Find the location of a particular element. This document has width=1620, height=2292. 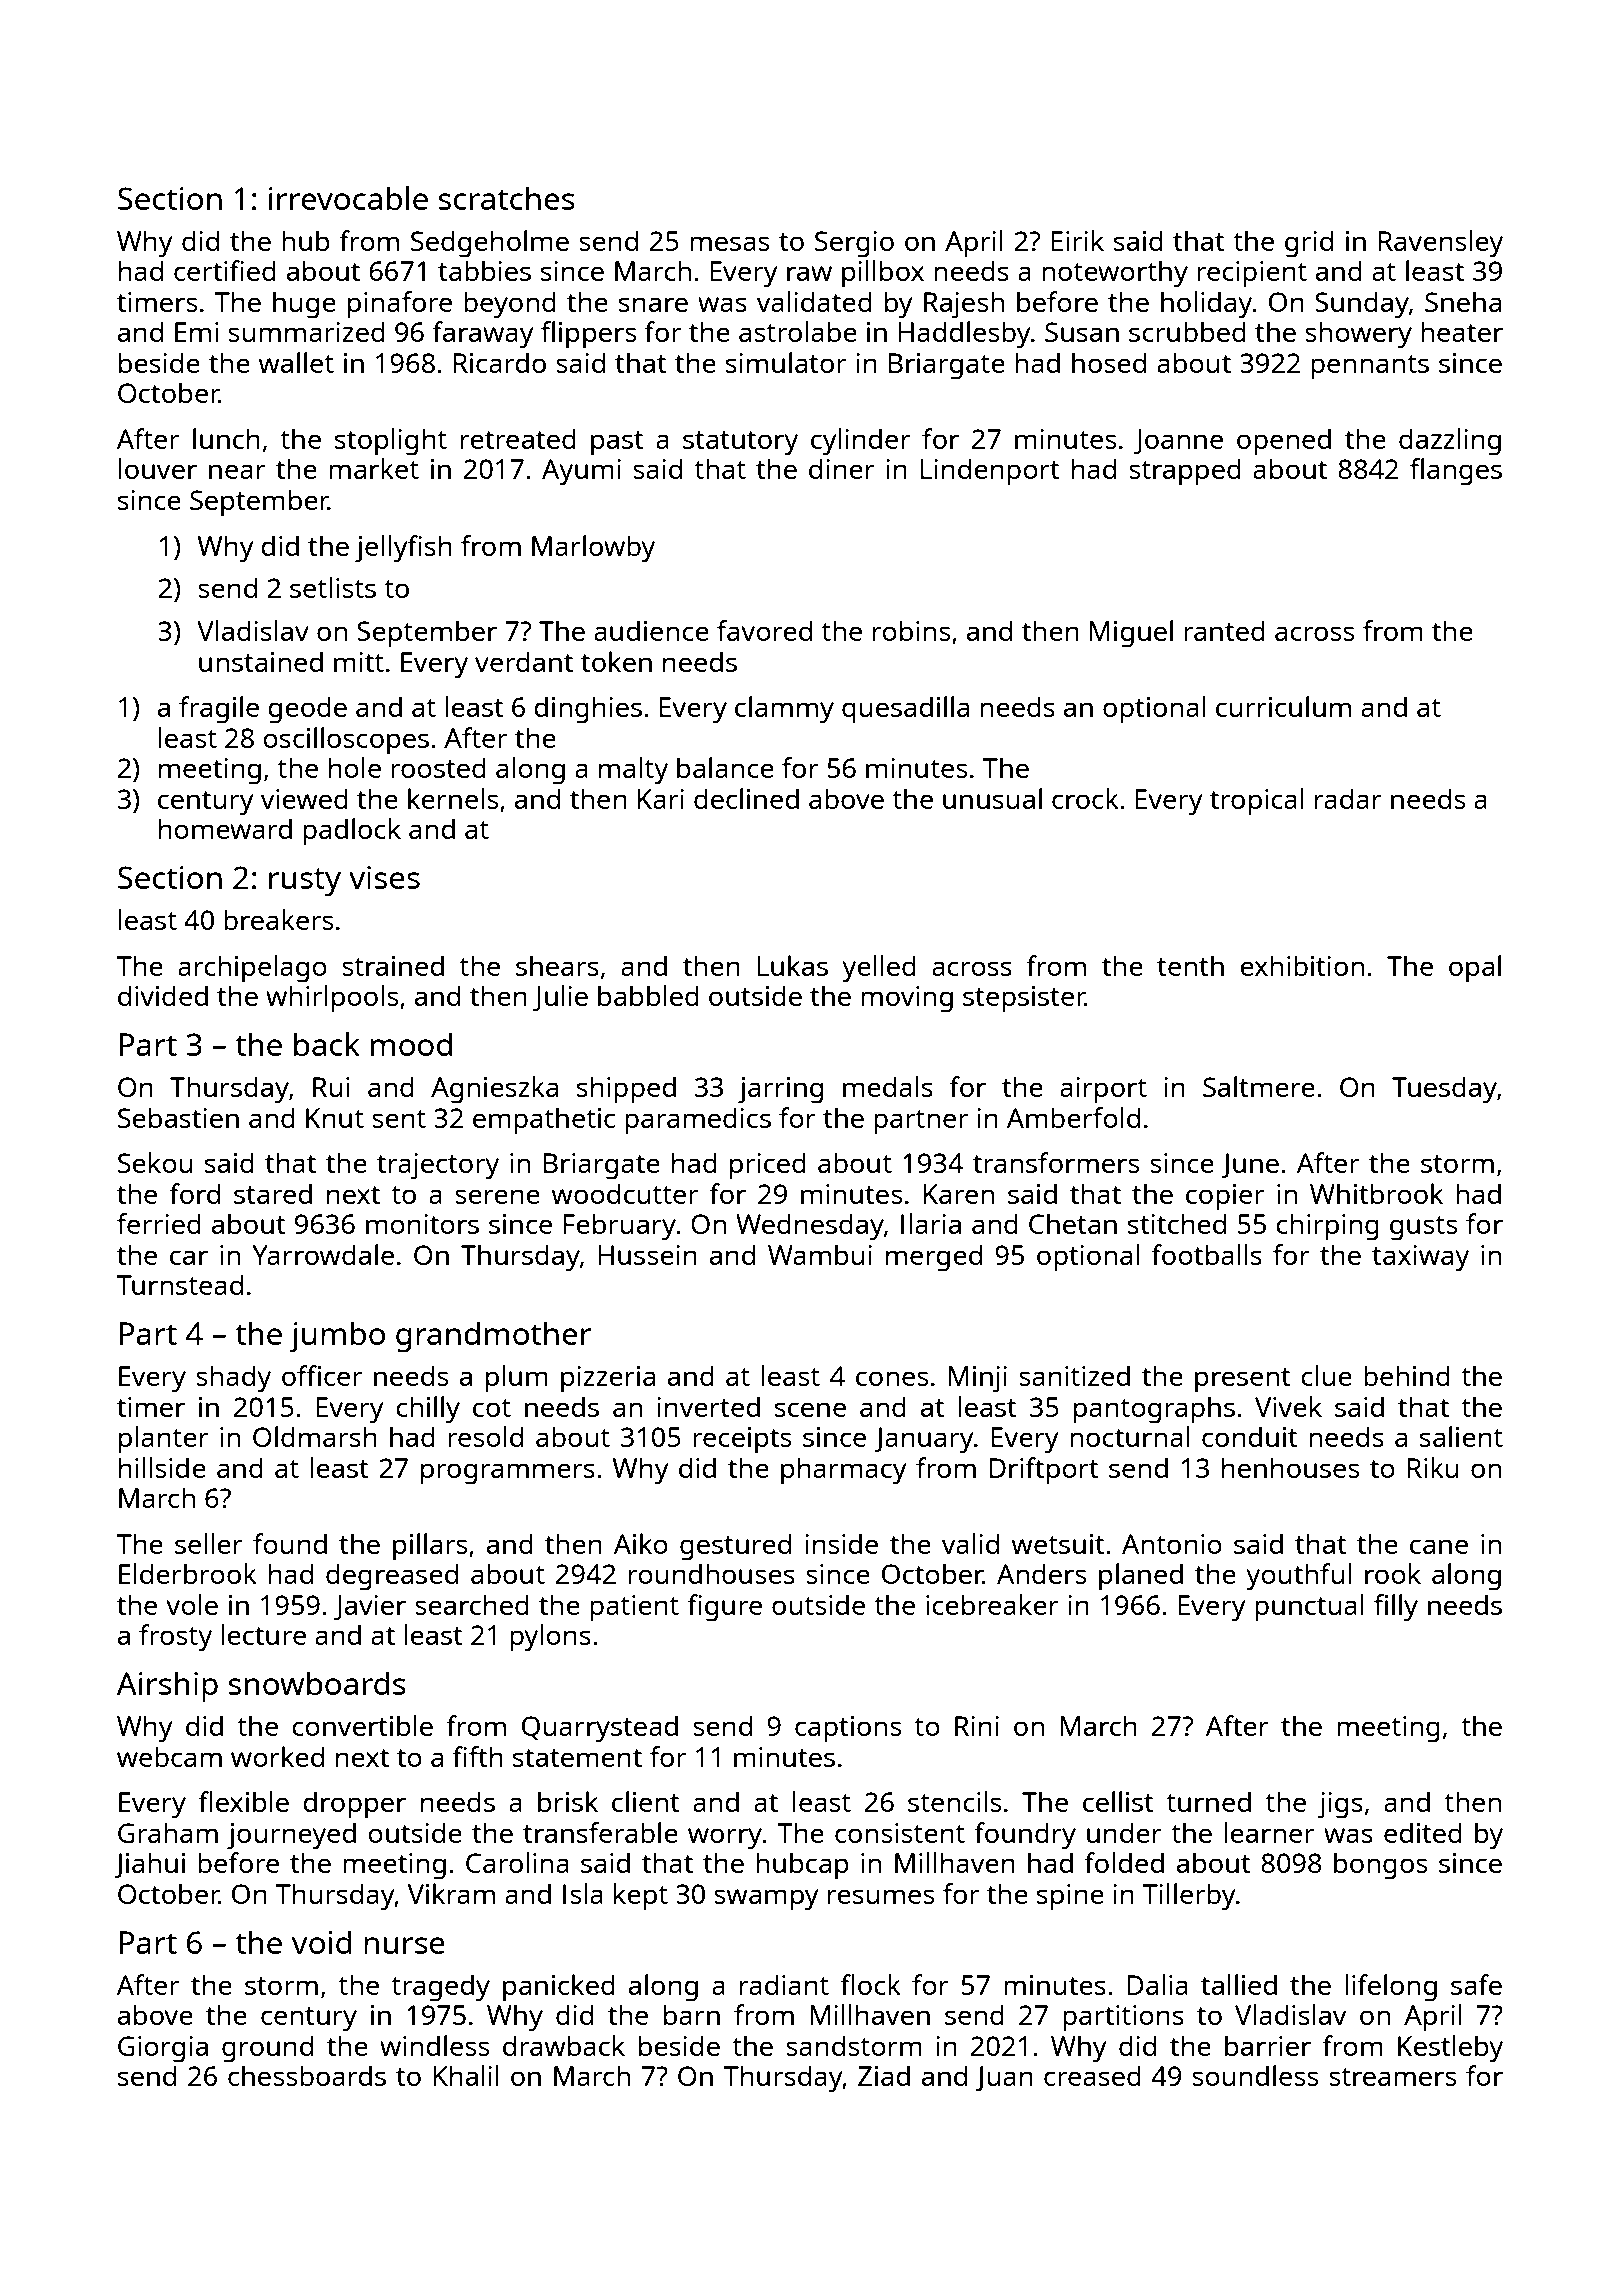

scratches is located at coordinates (507, 198).
